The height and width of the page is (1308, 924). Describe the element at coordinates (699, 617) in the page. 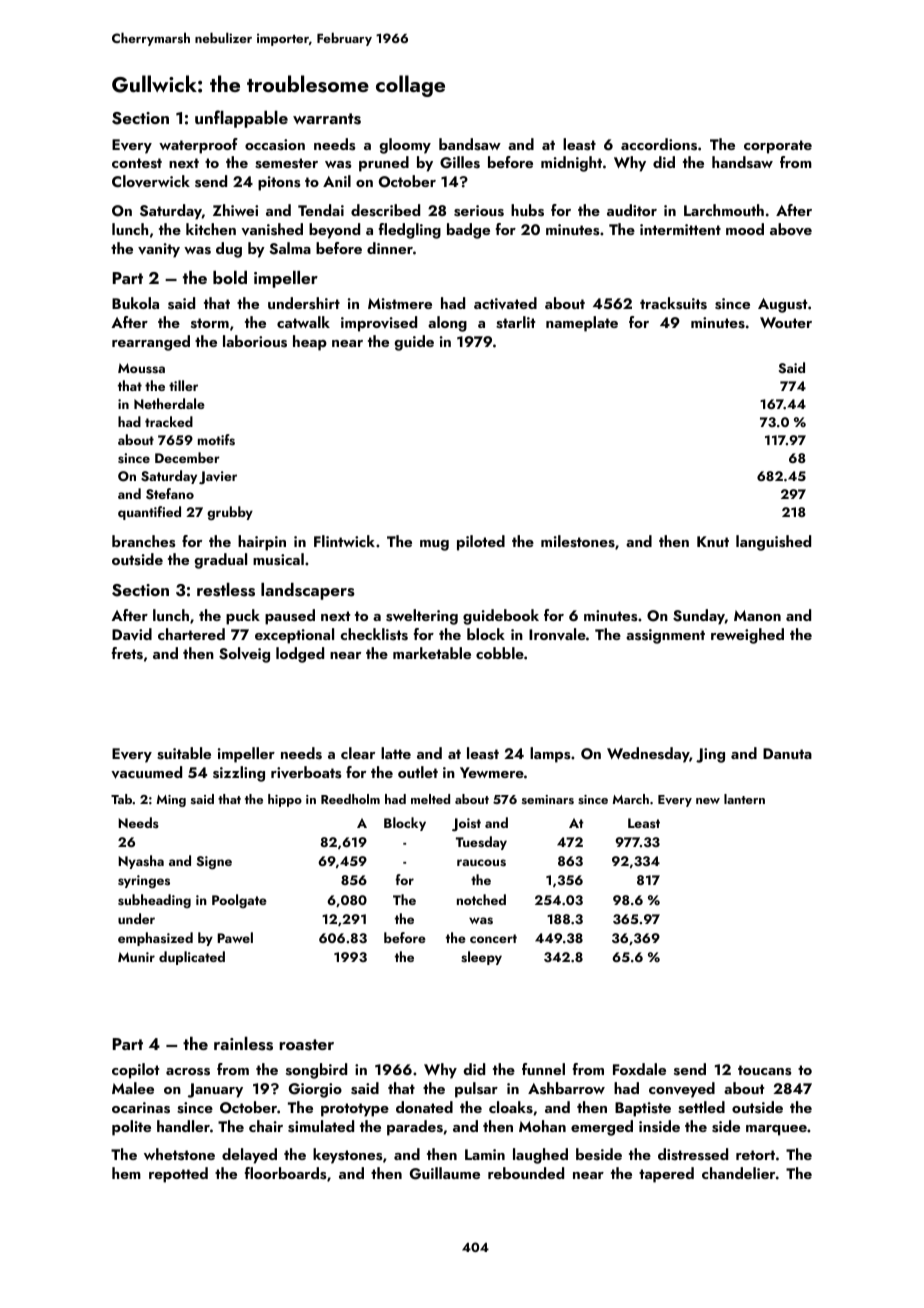

I see `Sunday` at that location.
